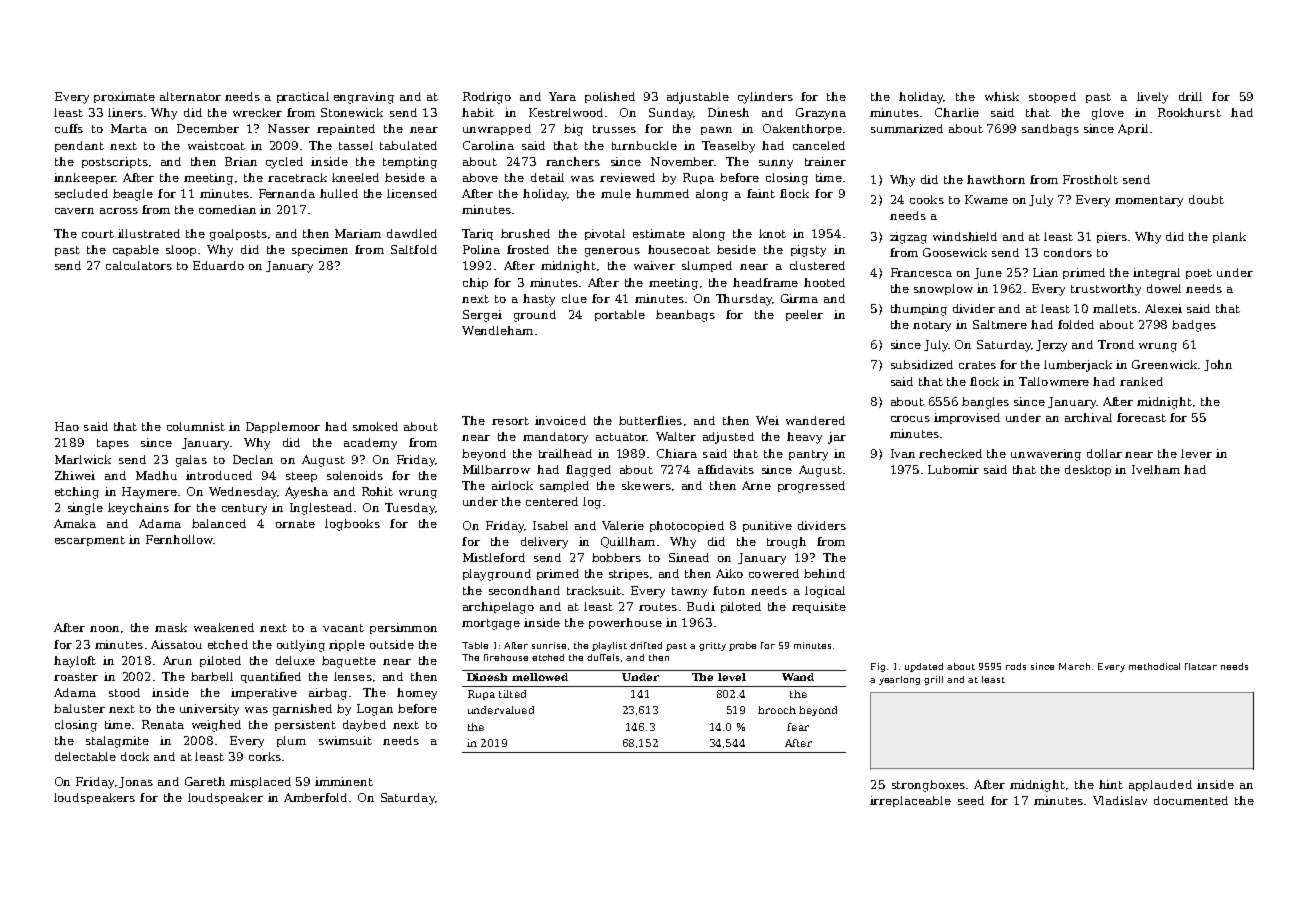 The image size is (1308, 924). What do you see at coordinates (971, 800) in the screenshot?
I see `seed` at bounding box center [971, 800].
